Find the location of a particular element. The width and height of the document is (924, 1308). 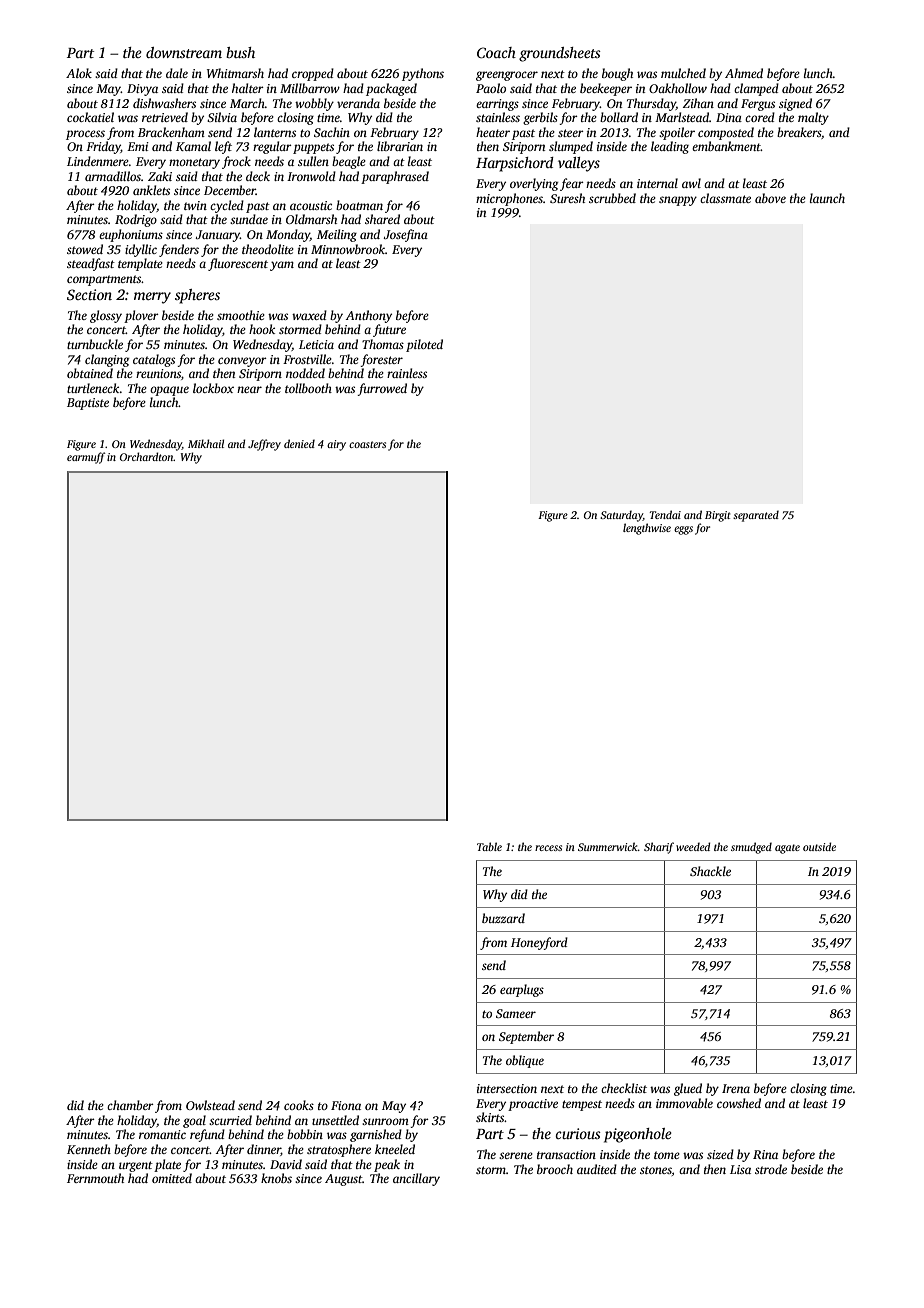

knobs is located at coordinates (276, 1178).
